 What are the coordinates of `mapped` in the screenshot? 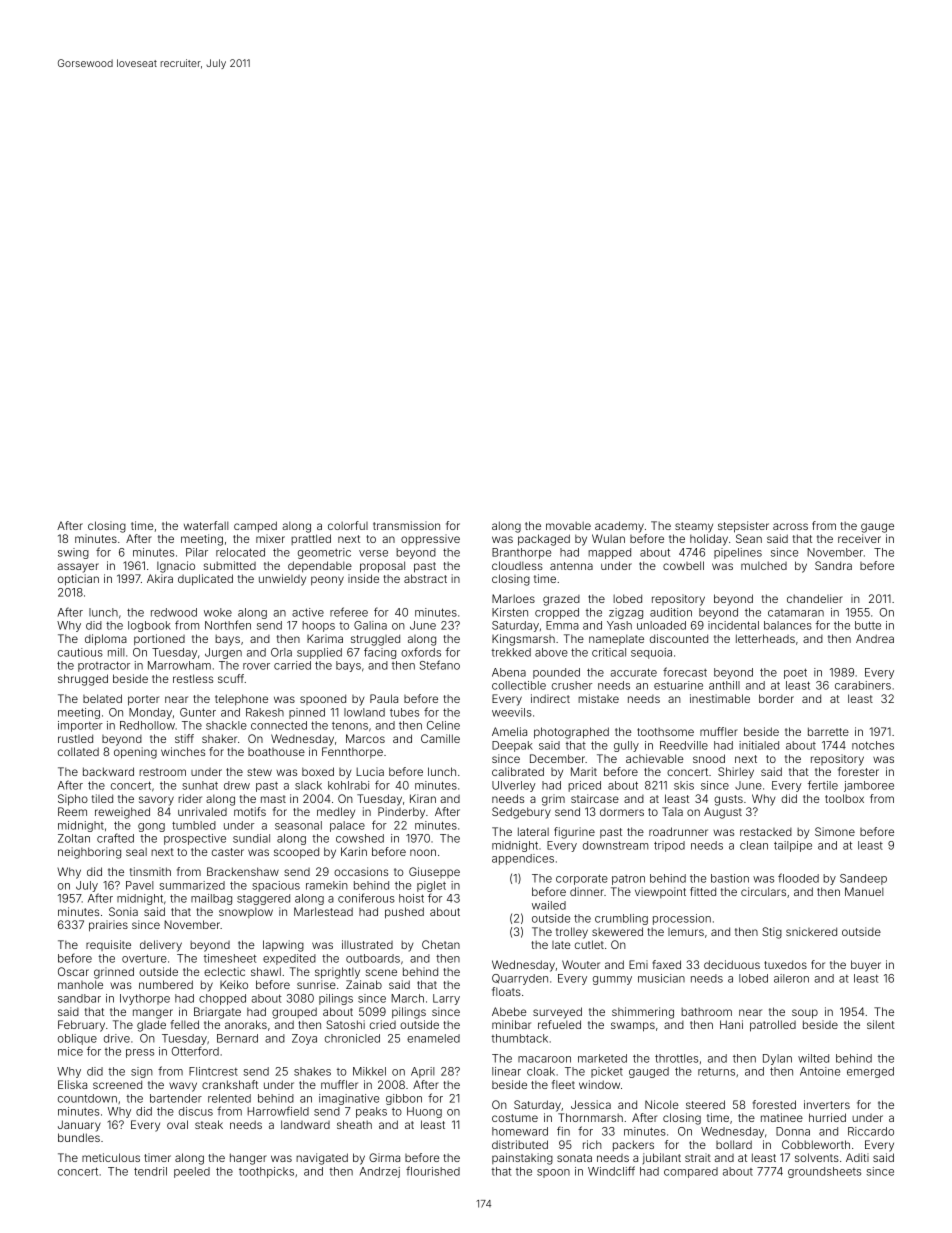 It's located at (609, 553).
